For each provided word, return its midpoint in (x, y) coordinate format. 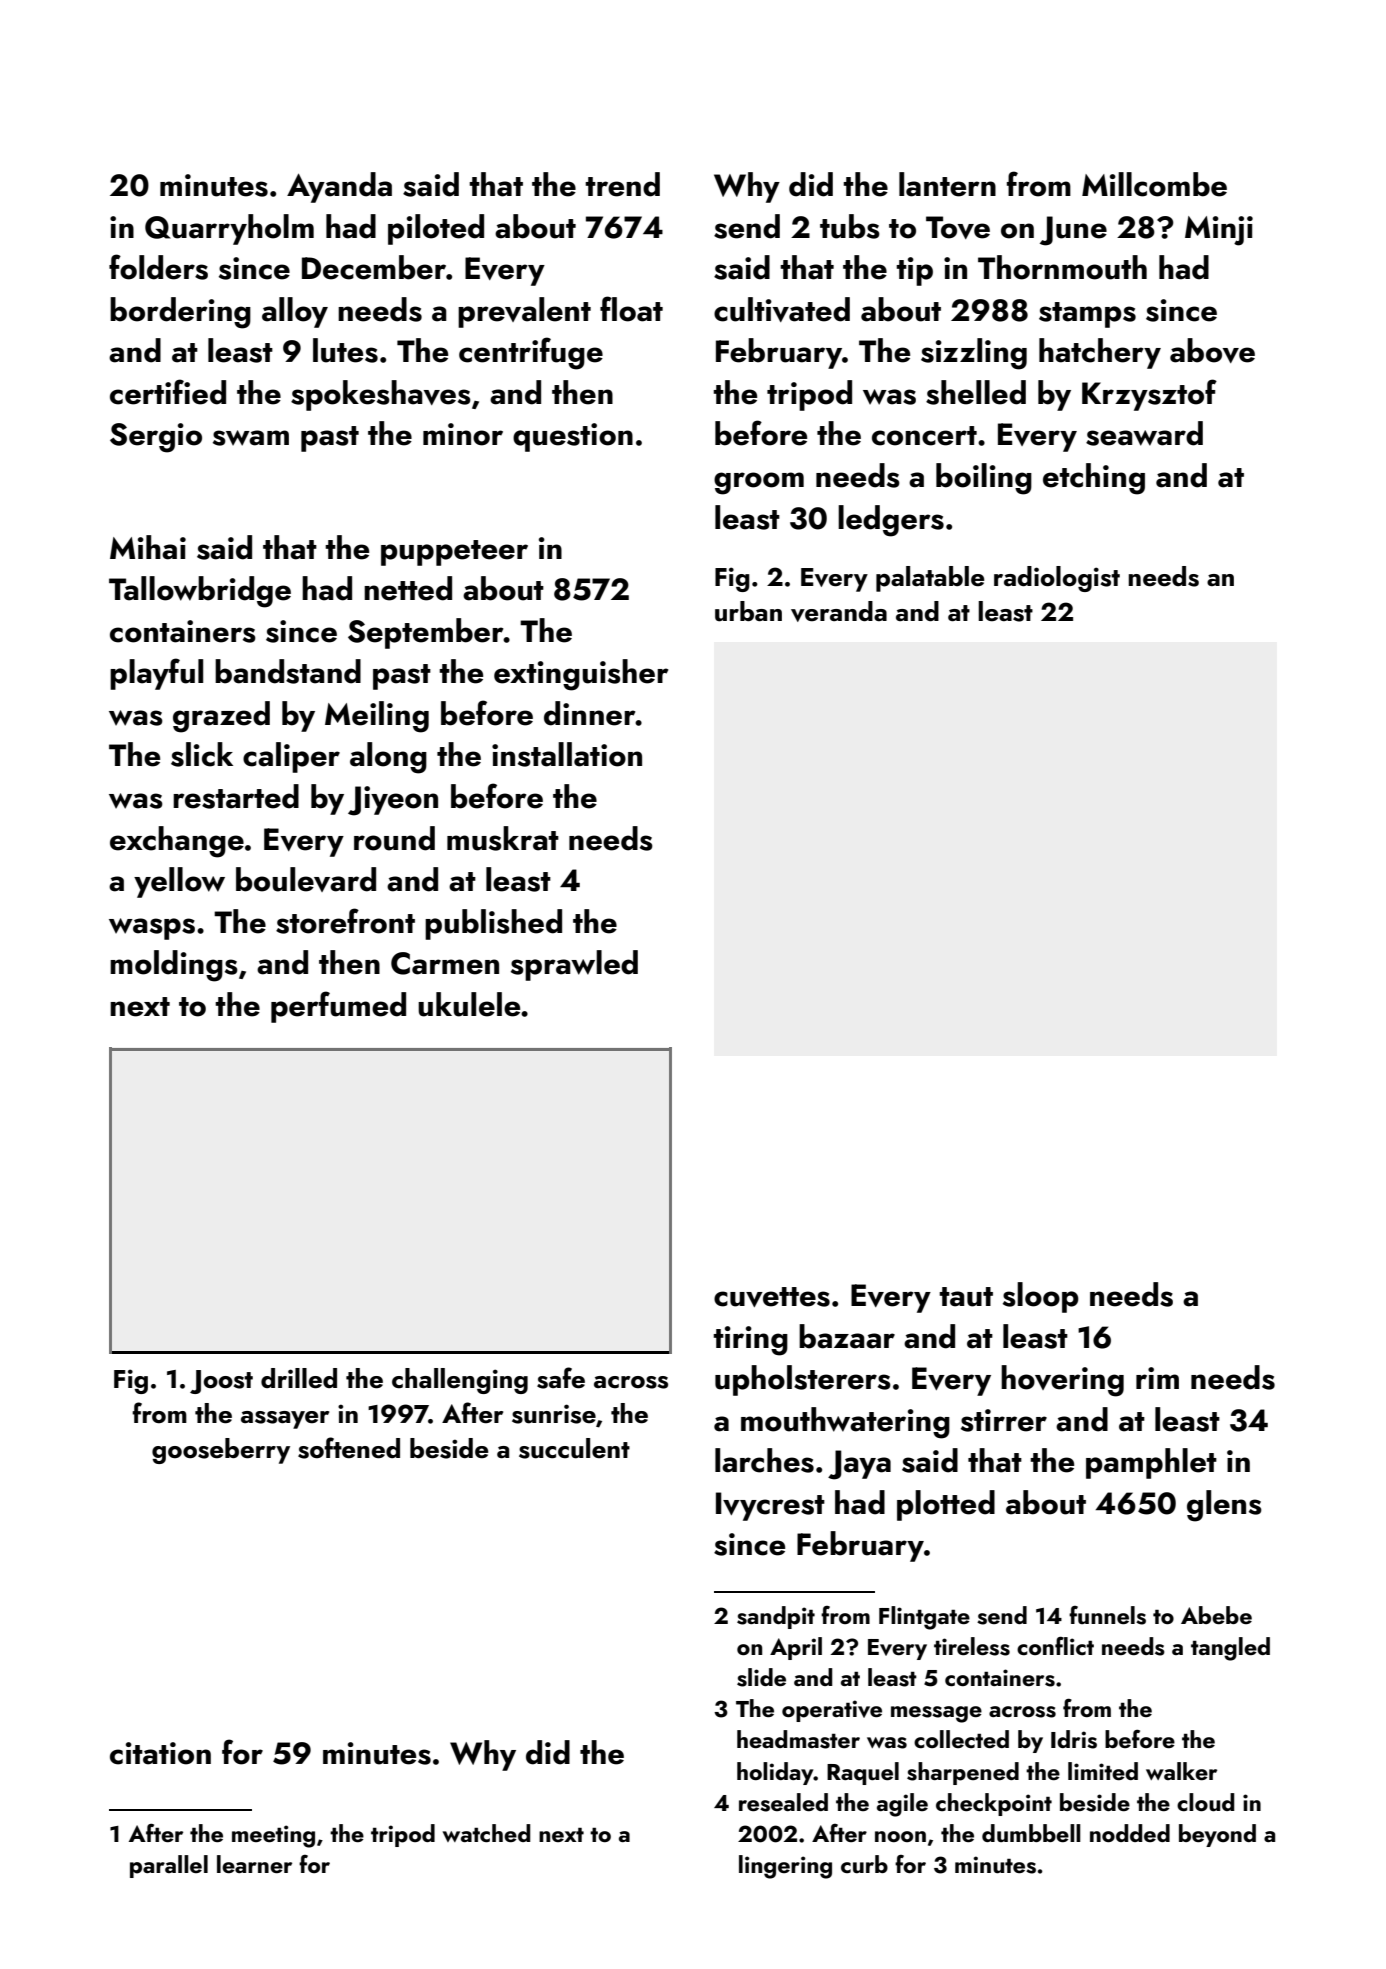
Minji (1219, 231)
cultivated (782, 309)
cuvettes (772, 1297)
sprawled (574, 965)
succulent (574, 1448)
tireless (972, 1646)
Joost (221, 1382)
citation (160, 1753)
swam (251, 438)
